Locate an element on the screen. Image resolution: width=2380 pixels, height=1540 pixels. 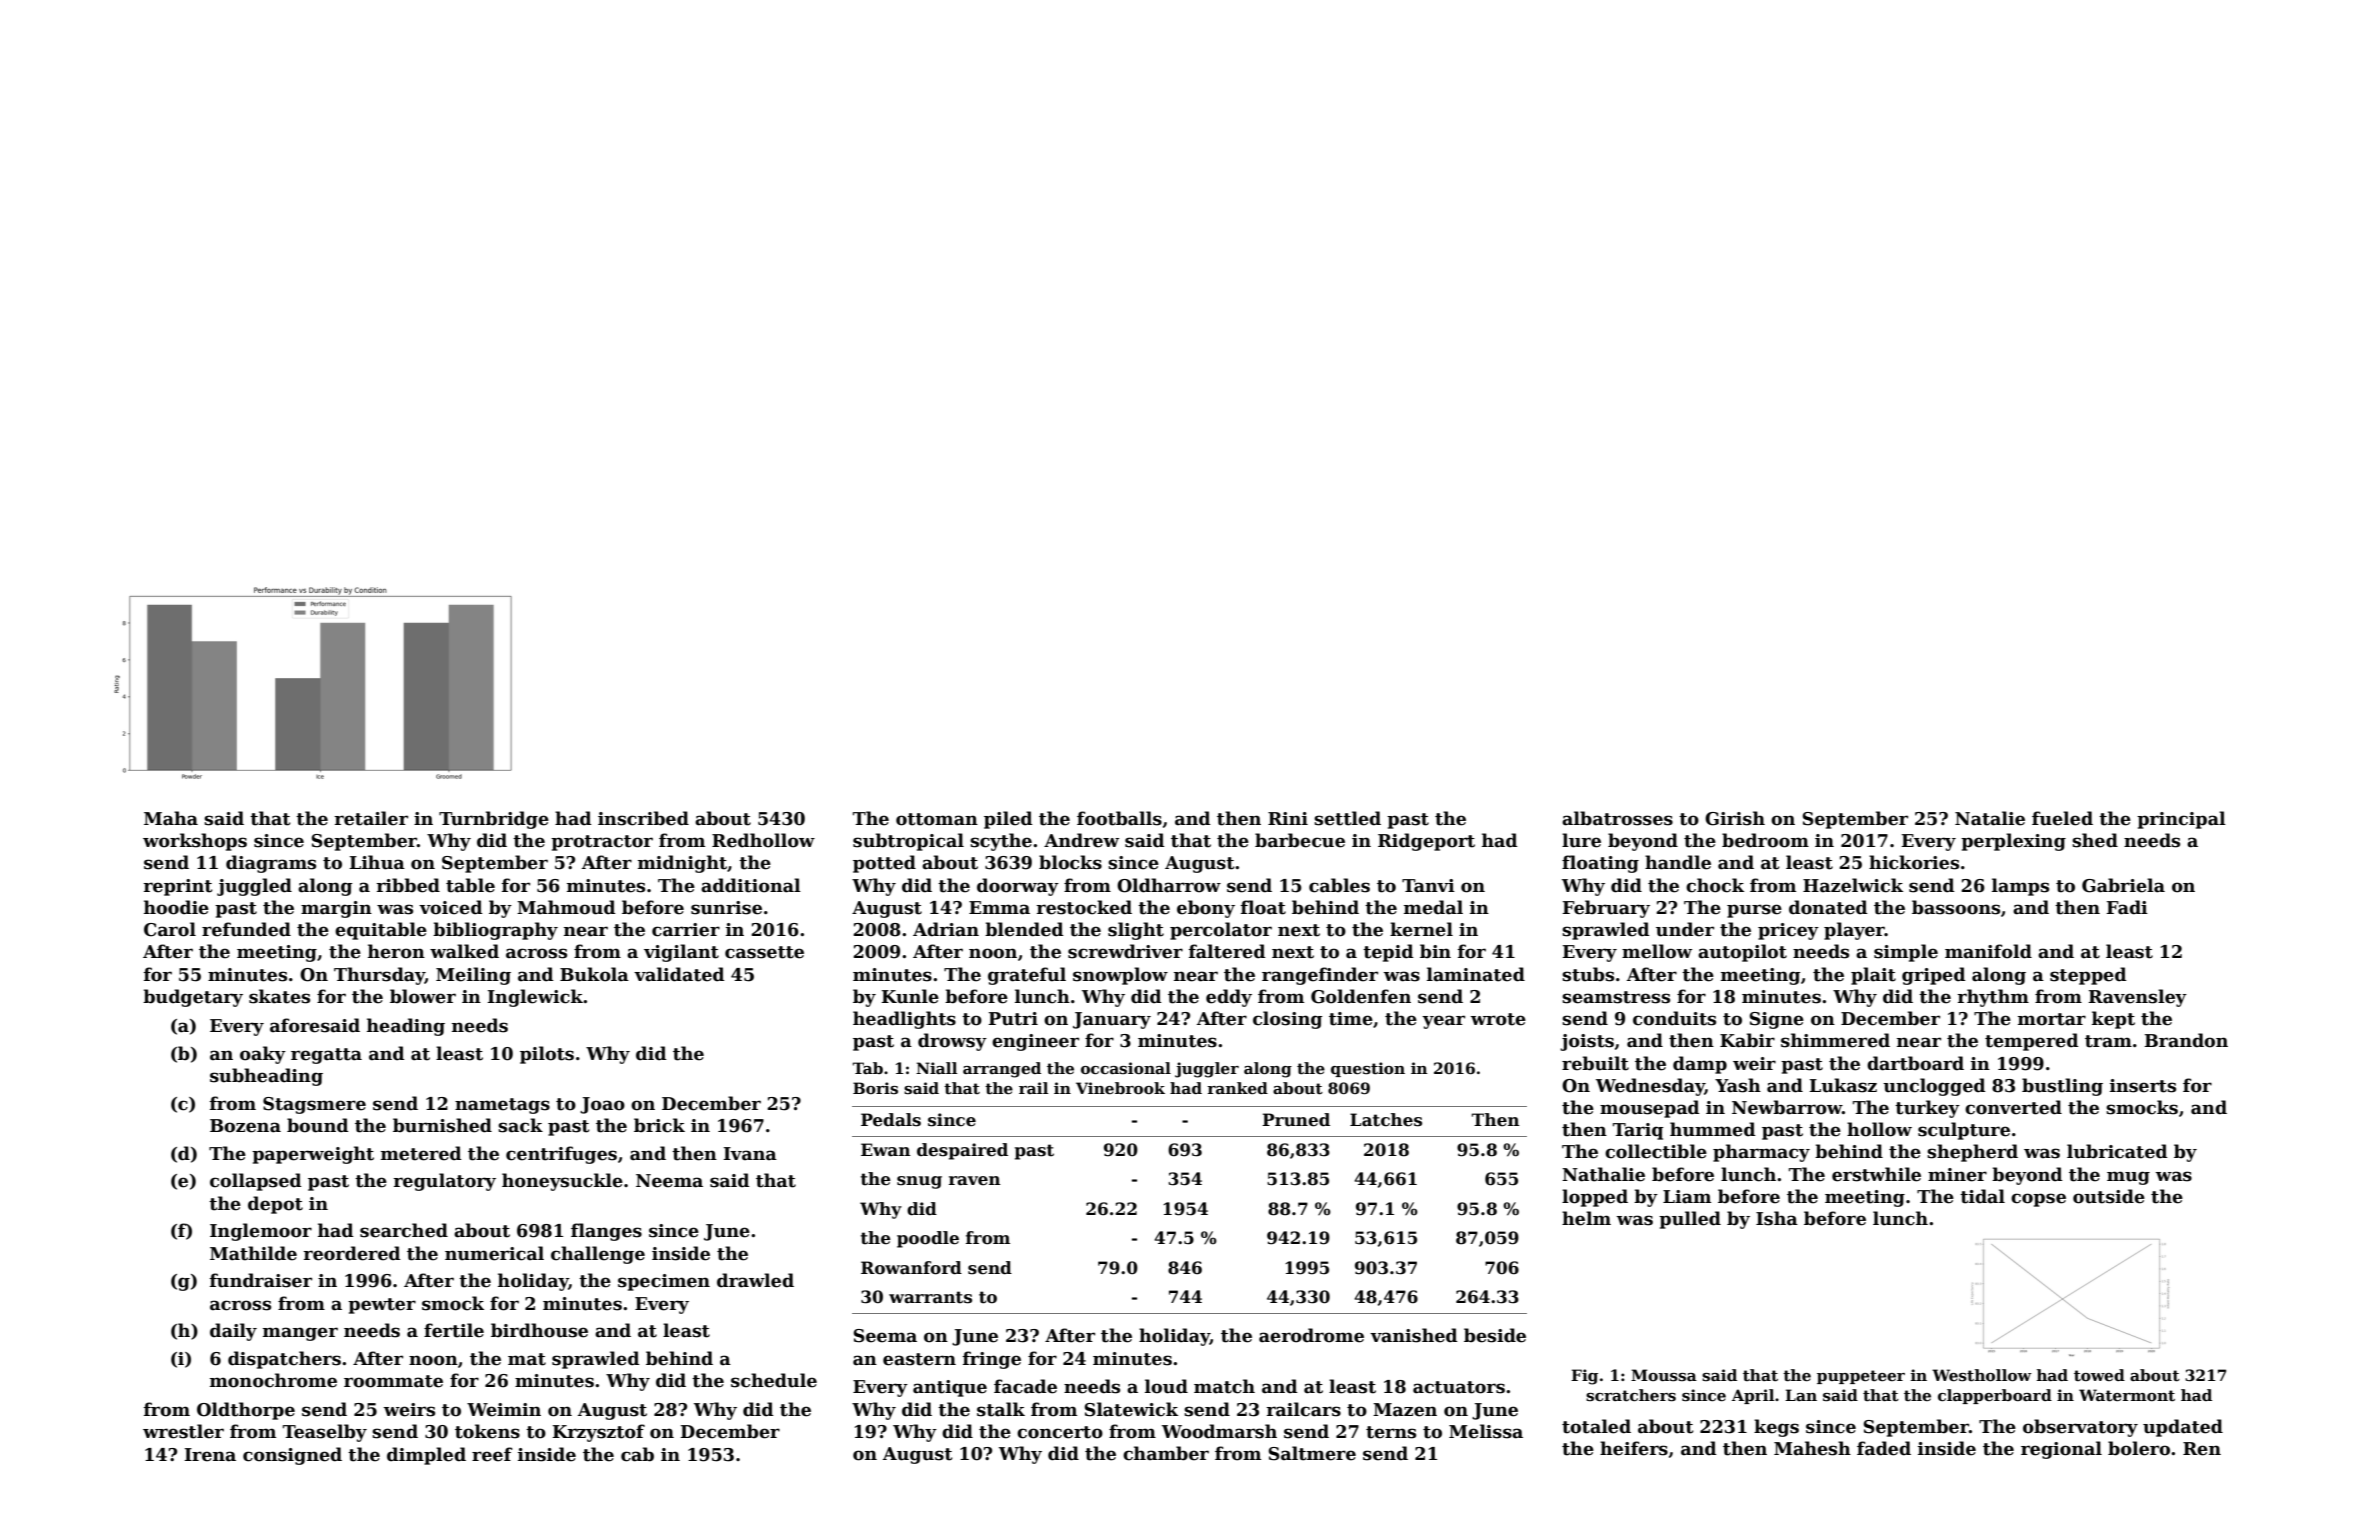
Adrian is located at coordinates (946, 929).
